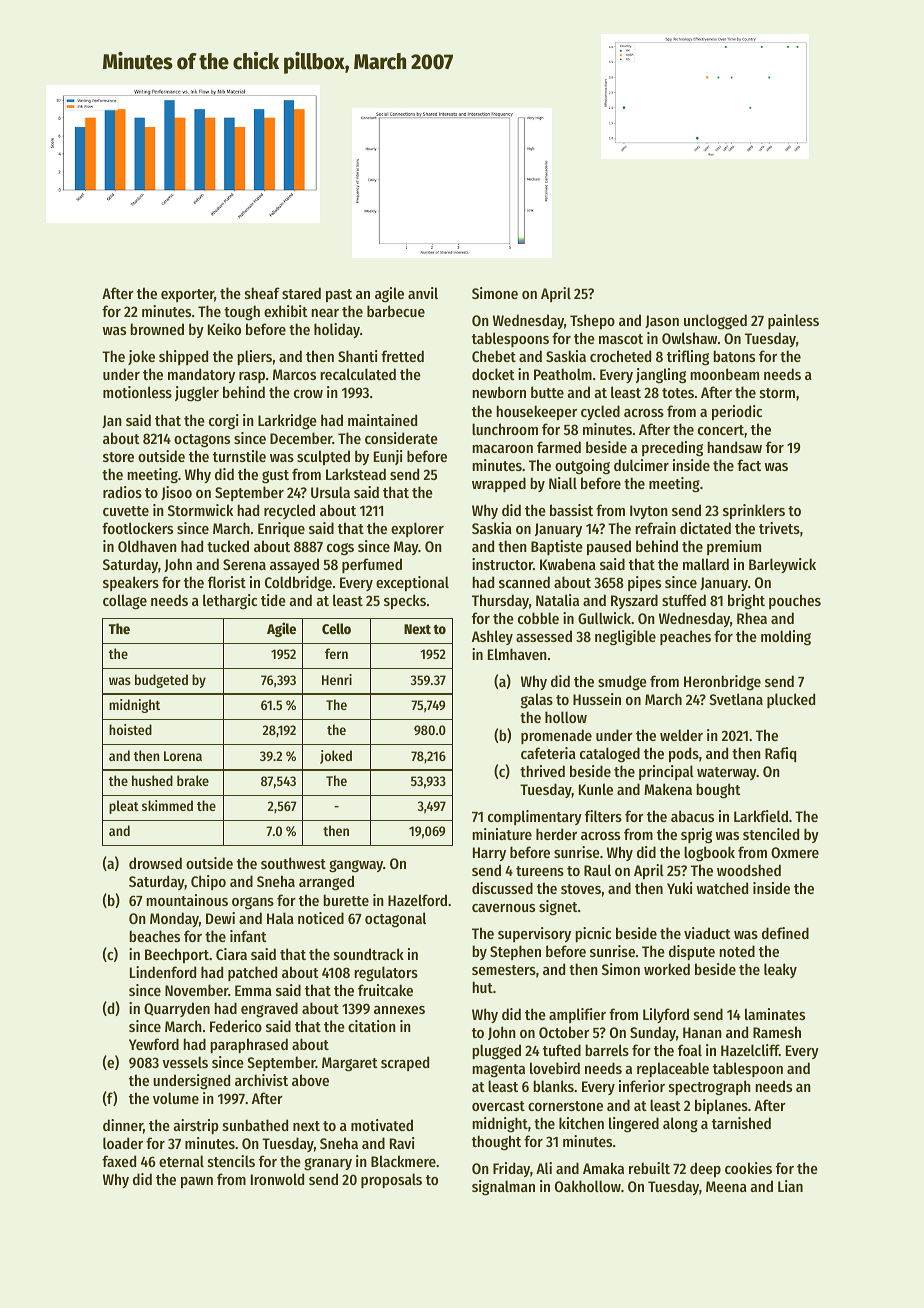 The image size is (924, 1308). What do you see at coordinates (249, 1045) in the screenshot?
I see `paraphrased` at bounding box center [249, 1045].
